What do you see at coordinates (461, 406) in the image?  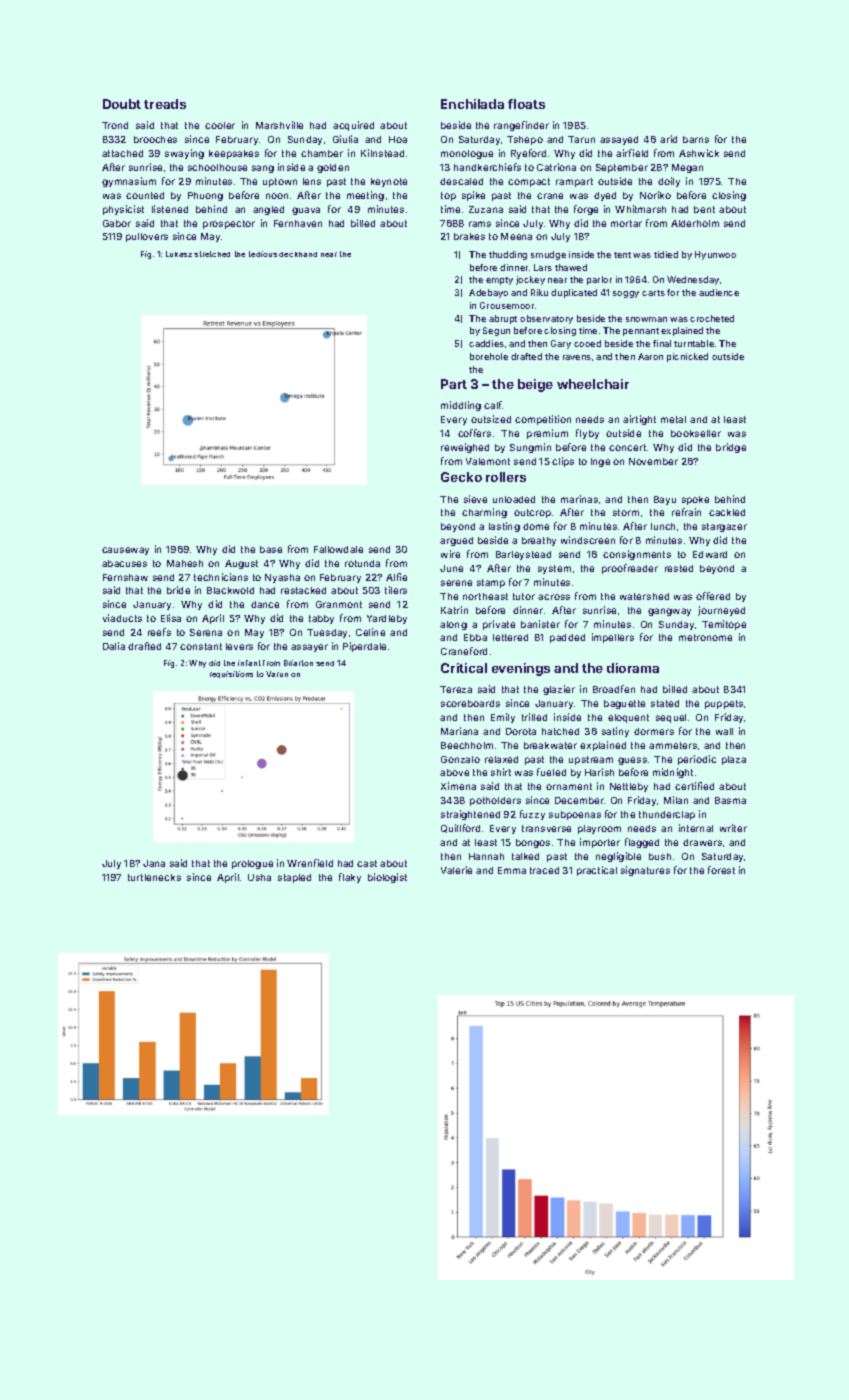 I see `middling` at bounding box center [461, 406].
